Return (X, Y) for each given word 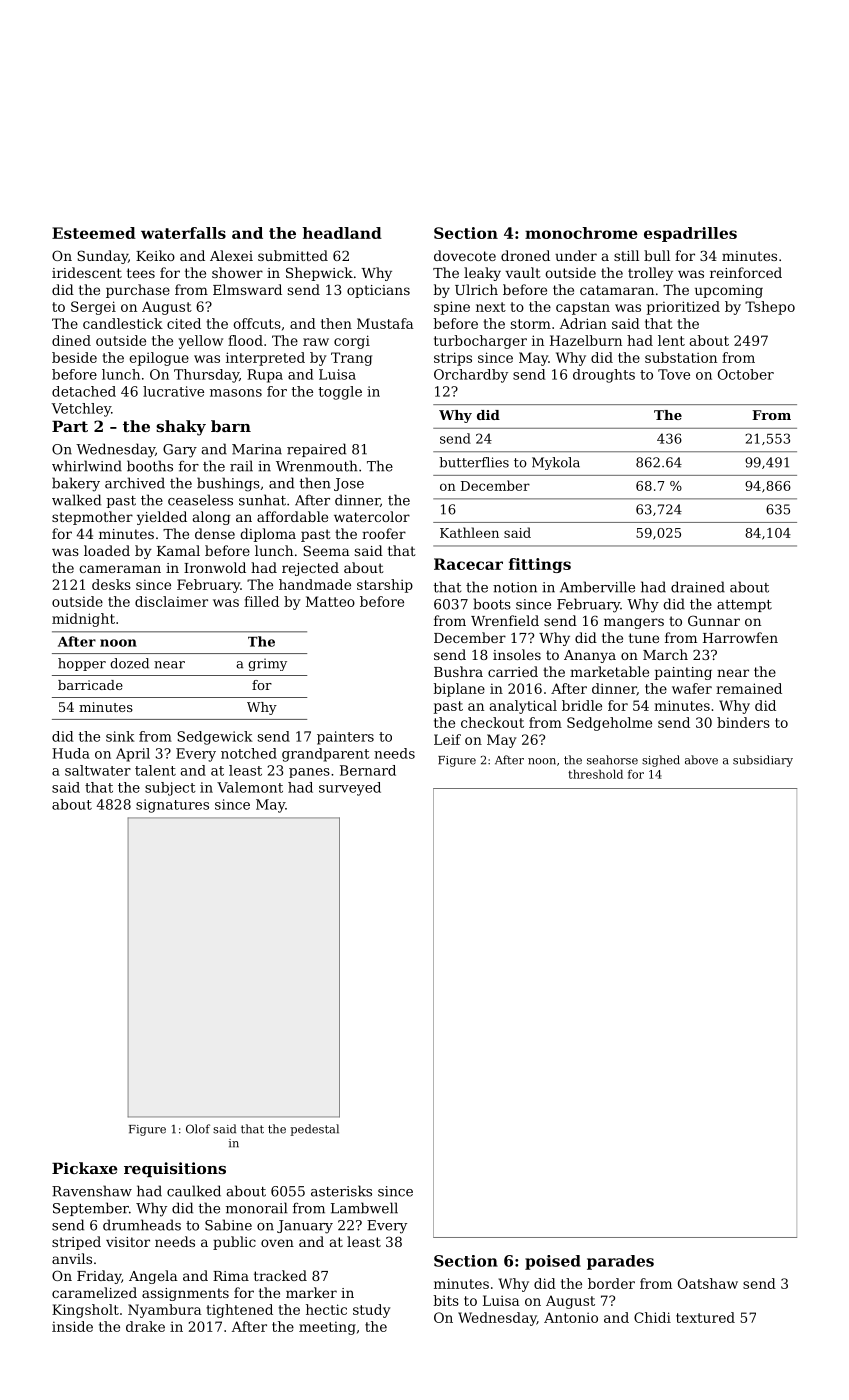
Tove (674, 374)
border (611, 1283)
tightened (239, 1311)
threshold (595, 774)
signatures (172, 806)
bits (446, 1300)
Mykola (556, 463)
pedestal (314, 1130)
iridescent (87, 272)
